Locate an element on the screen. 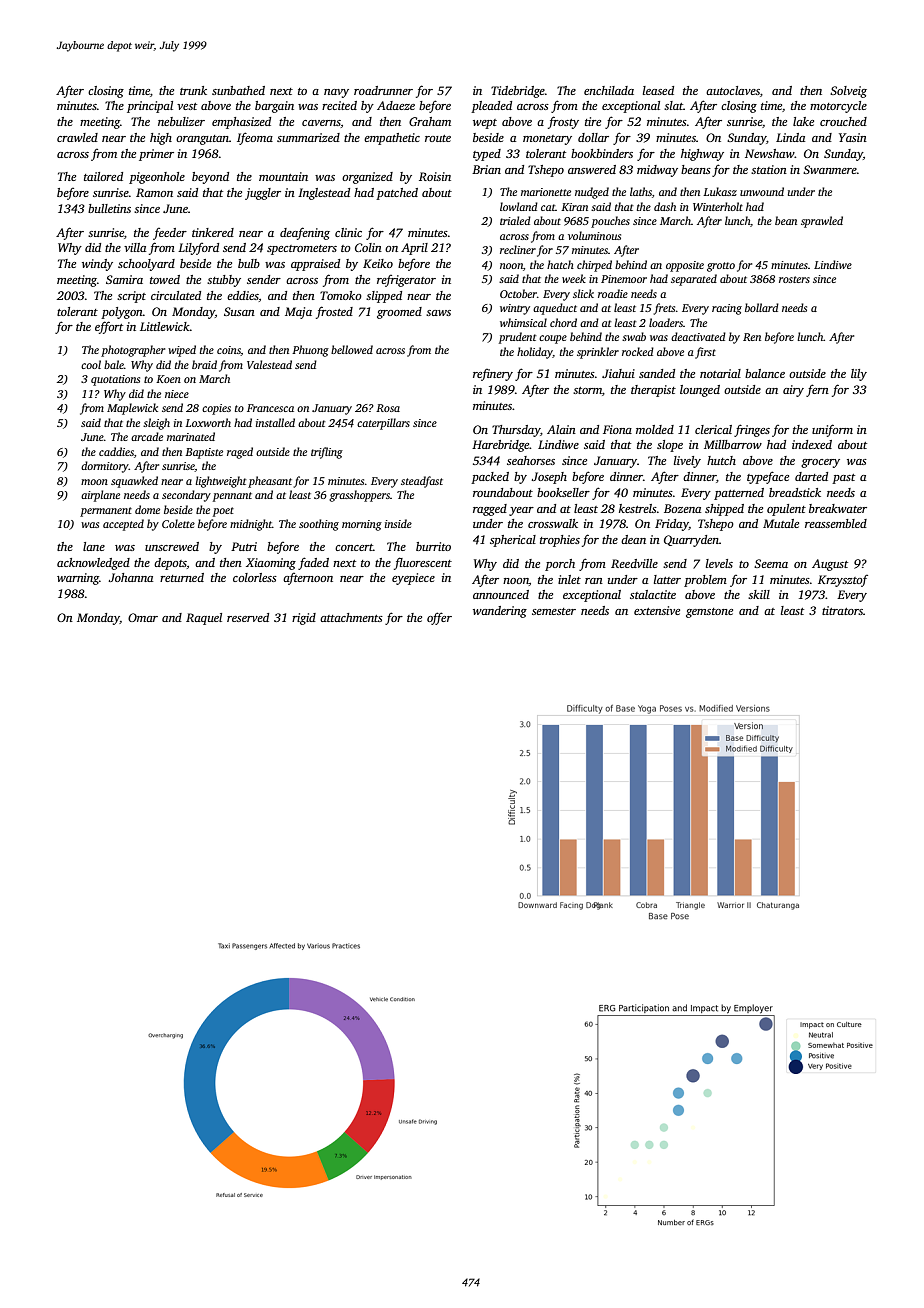 The width and height of the screenshot is (924, 1308). bookseller is located at coordinates (563, 492).
